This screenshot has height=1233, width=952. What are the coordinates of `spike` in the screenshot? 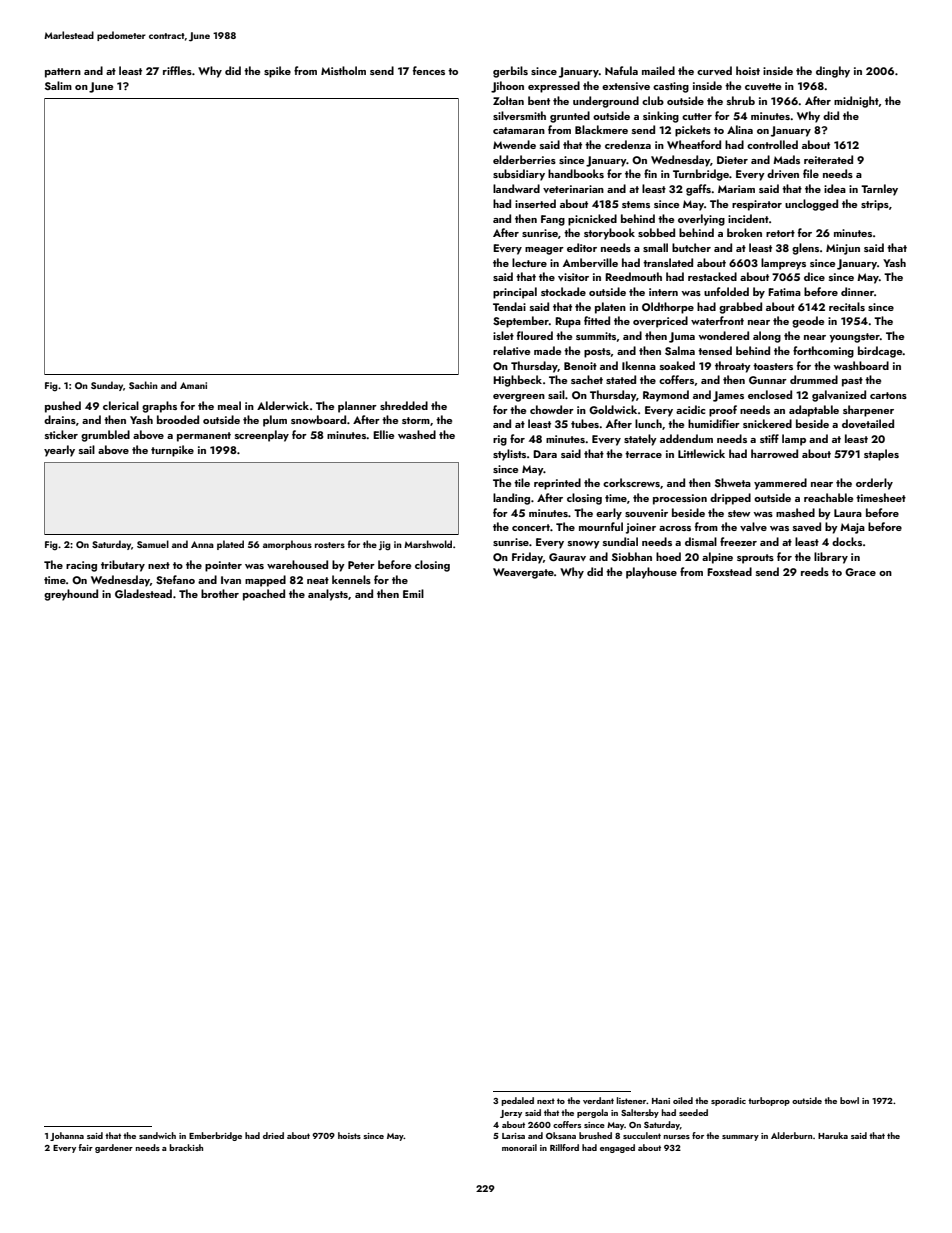 It's located at (277, 72).
